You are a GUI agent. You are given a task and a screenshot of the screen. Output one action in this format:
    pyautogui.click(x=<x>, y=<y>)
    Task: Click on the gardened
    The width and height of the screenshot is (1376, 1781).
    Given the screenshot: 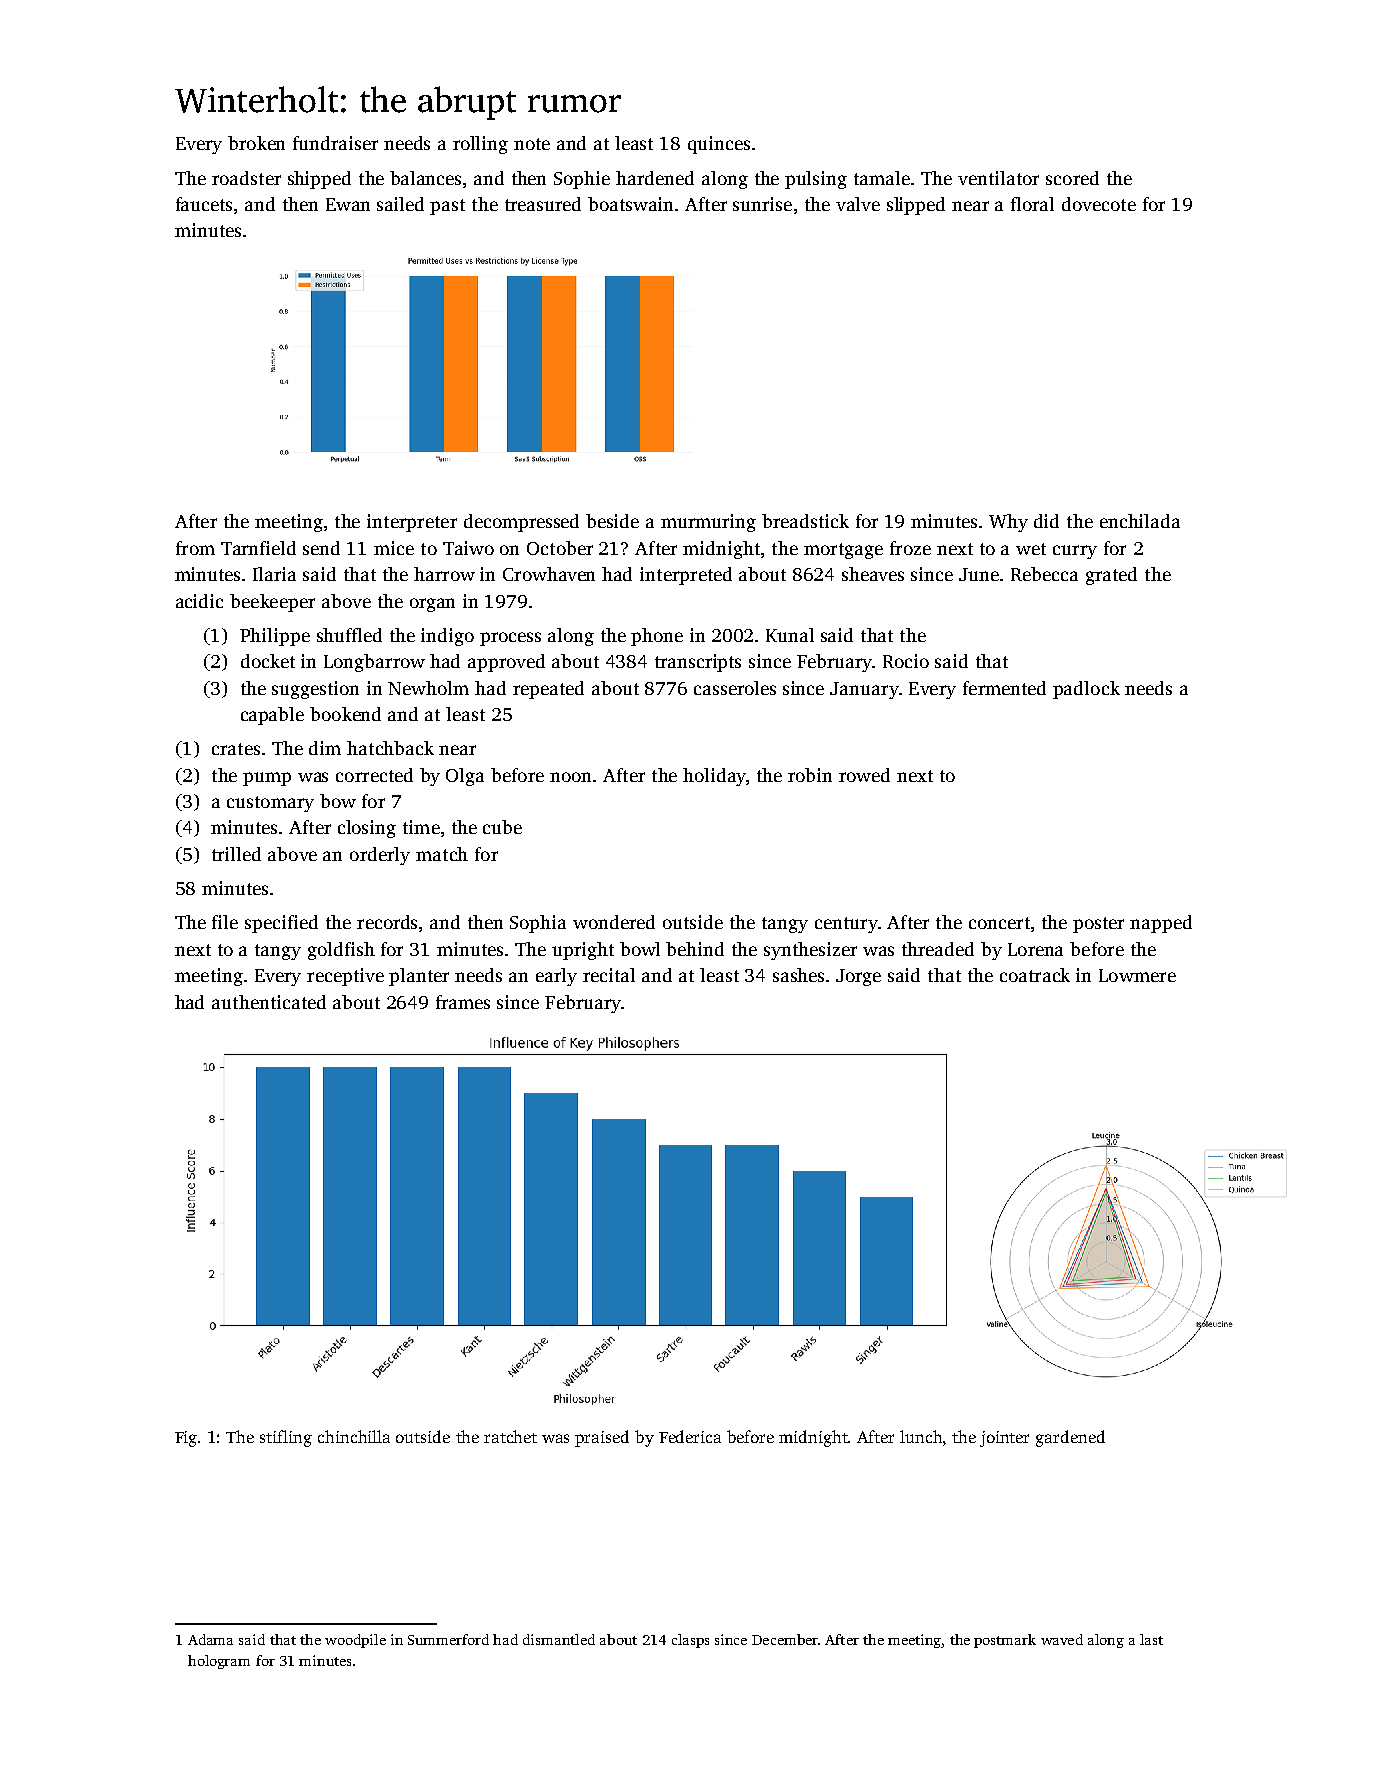 What is the action you would take?
    pyautogui.click(x=1070, y=1438)
